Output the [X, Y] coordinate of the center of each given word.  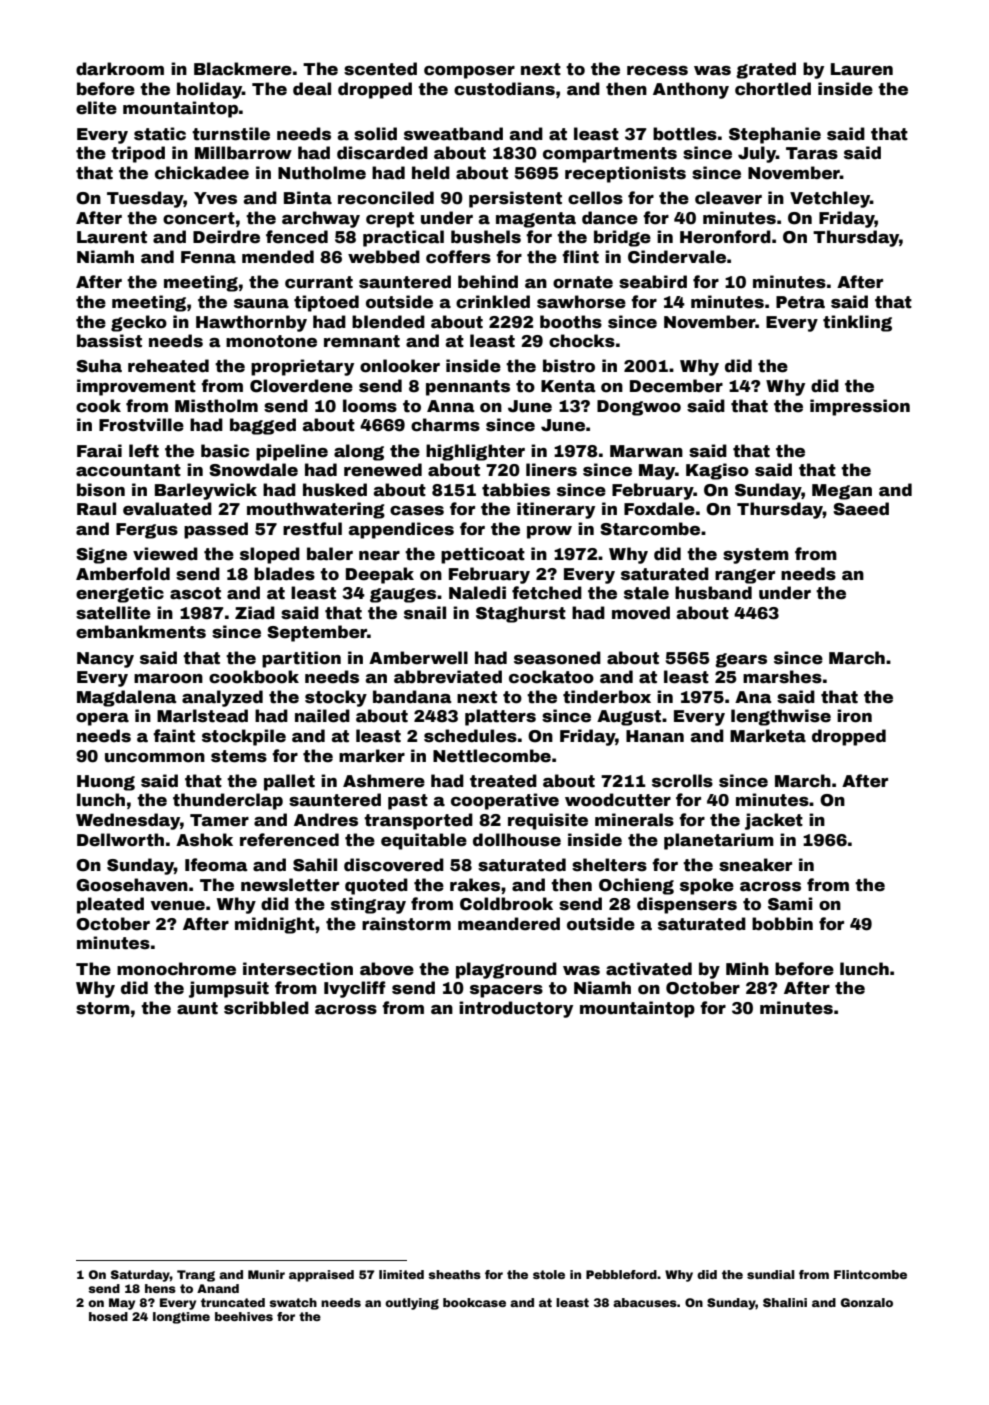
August [629, 718]
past [408, 802]
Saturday [140, 1276]
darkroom [120, 69]
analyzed [222, 698]
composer [469, 72]
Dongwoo [639, 408]
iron [854, 716]
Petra [800, 302]
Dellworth [120, 840]
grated [766, 70]
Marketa [768, 736]
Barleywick [206, 491]
